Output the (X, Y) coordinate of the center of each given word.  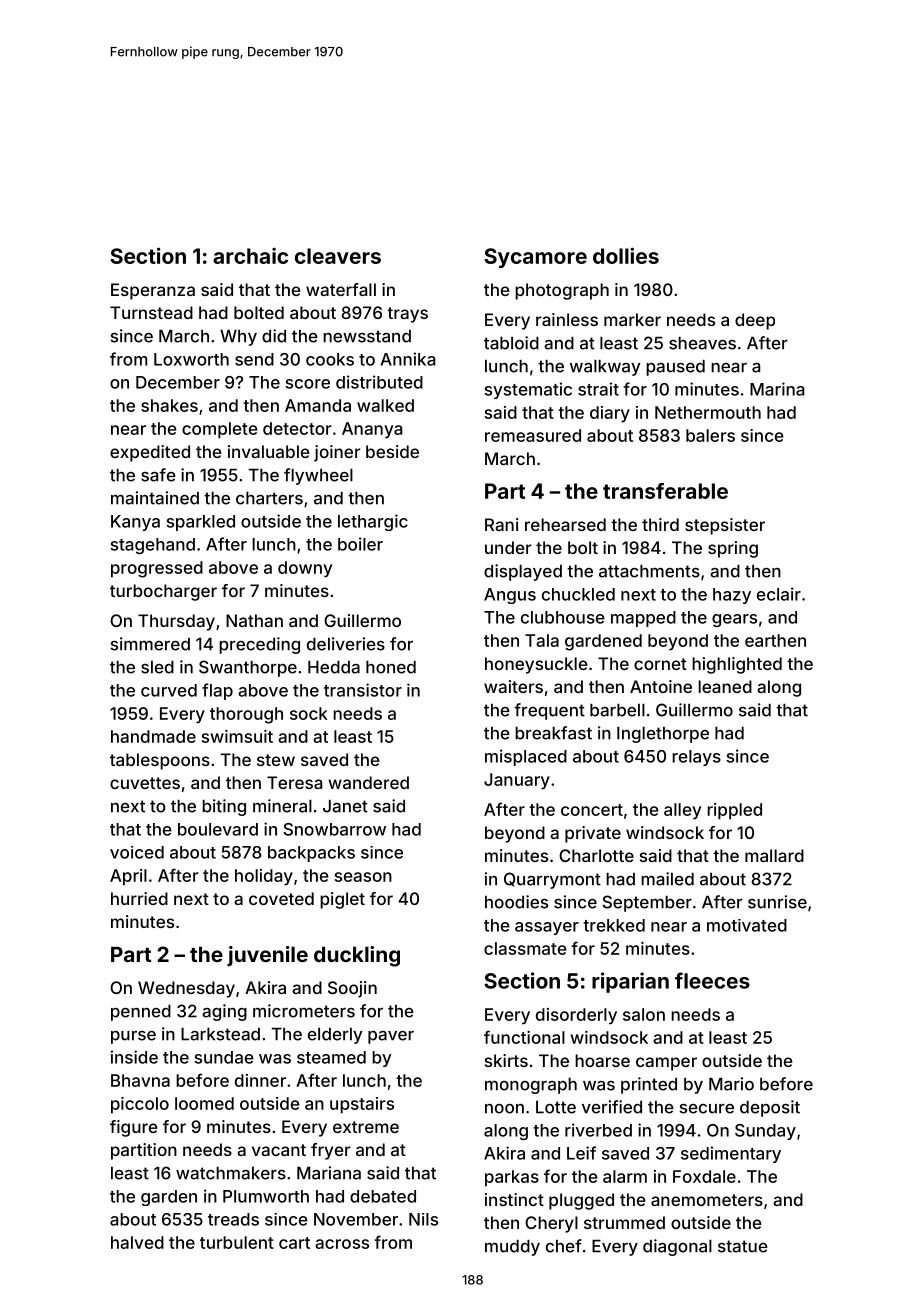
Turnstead (151, 312)
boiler (360, 544)
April (128, 877)
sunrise (777, 902)
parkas (512, 1178)
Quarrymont (552, 880)
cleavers (338, 256)
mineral (282, 806)
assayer (547, 928)
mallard (774, 855)
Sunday (765, 1132)
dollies (626, 255)
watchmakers (231, 1173)
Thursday (176, 622)
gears (734, 620)
